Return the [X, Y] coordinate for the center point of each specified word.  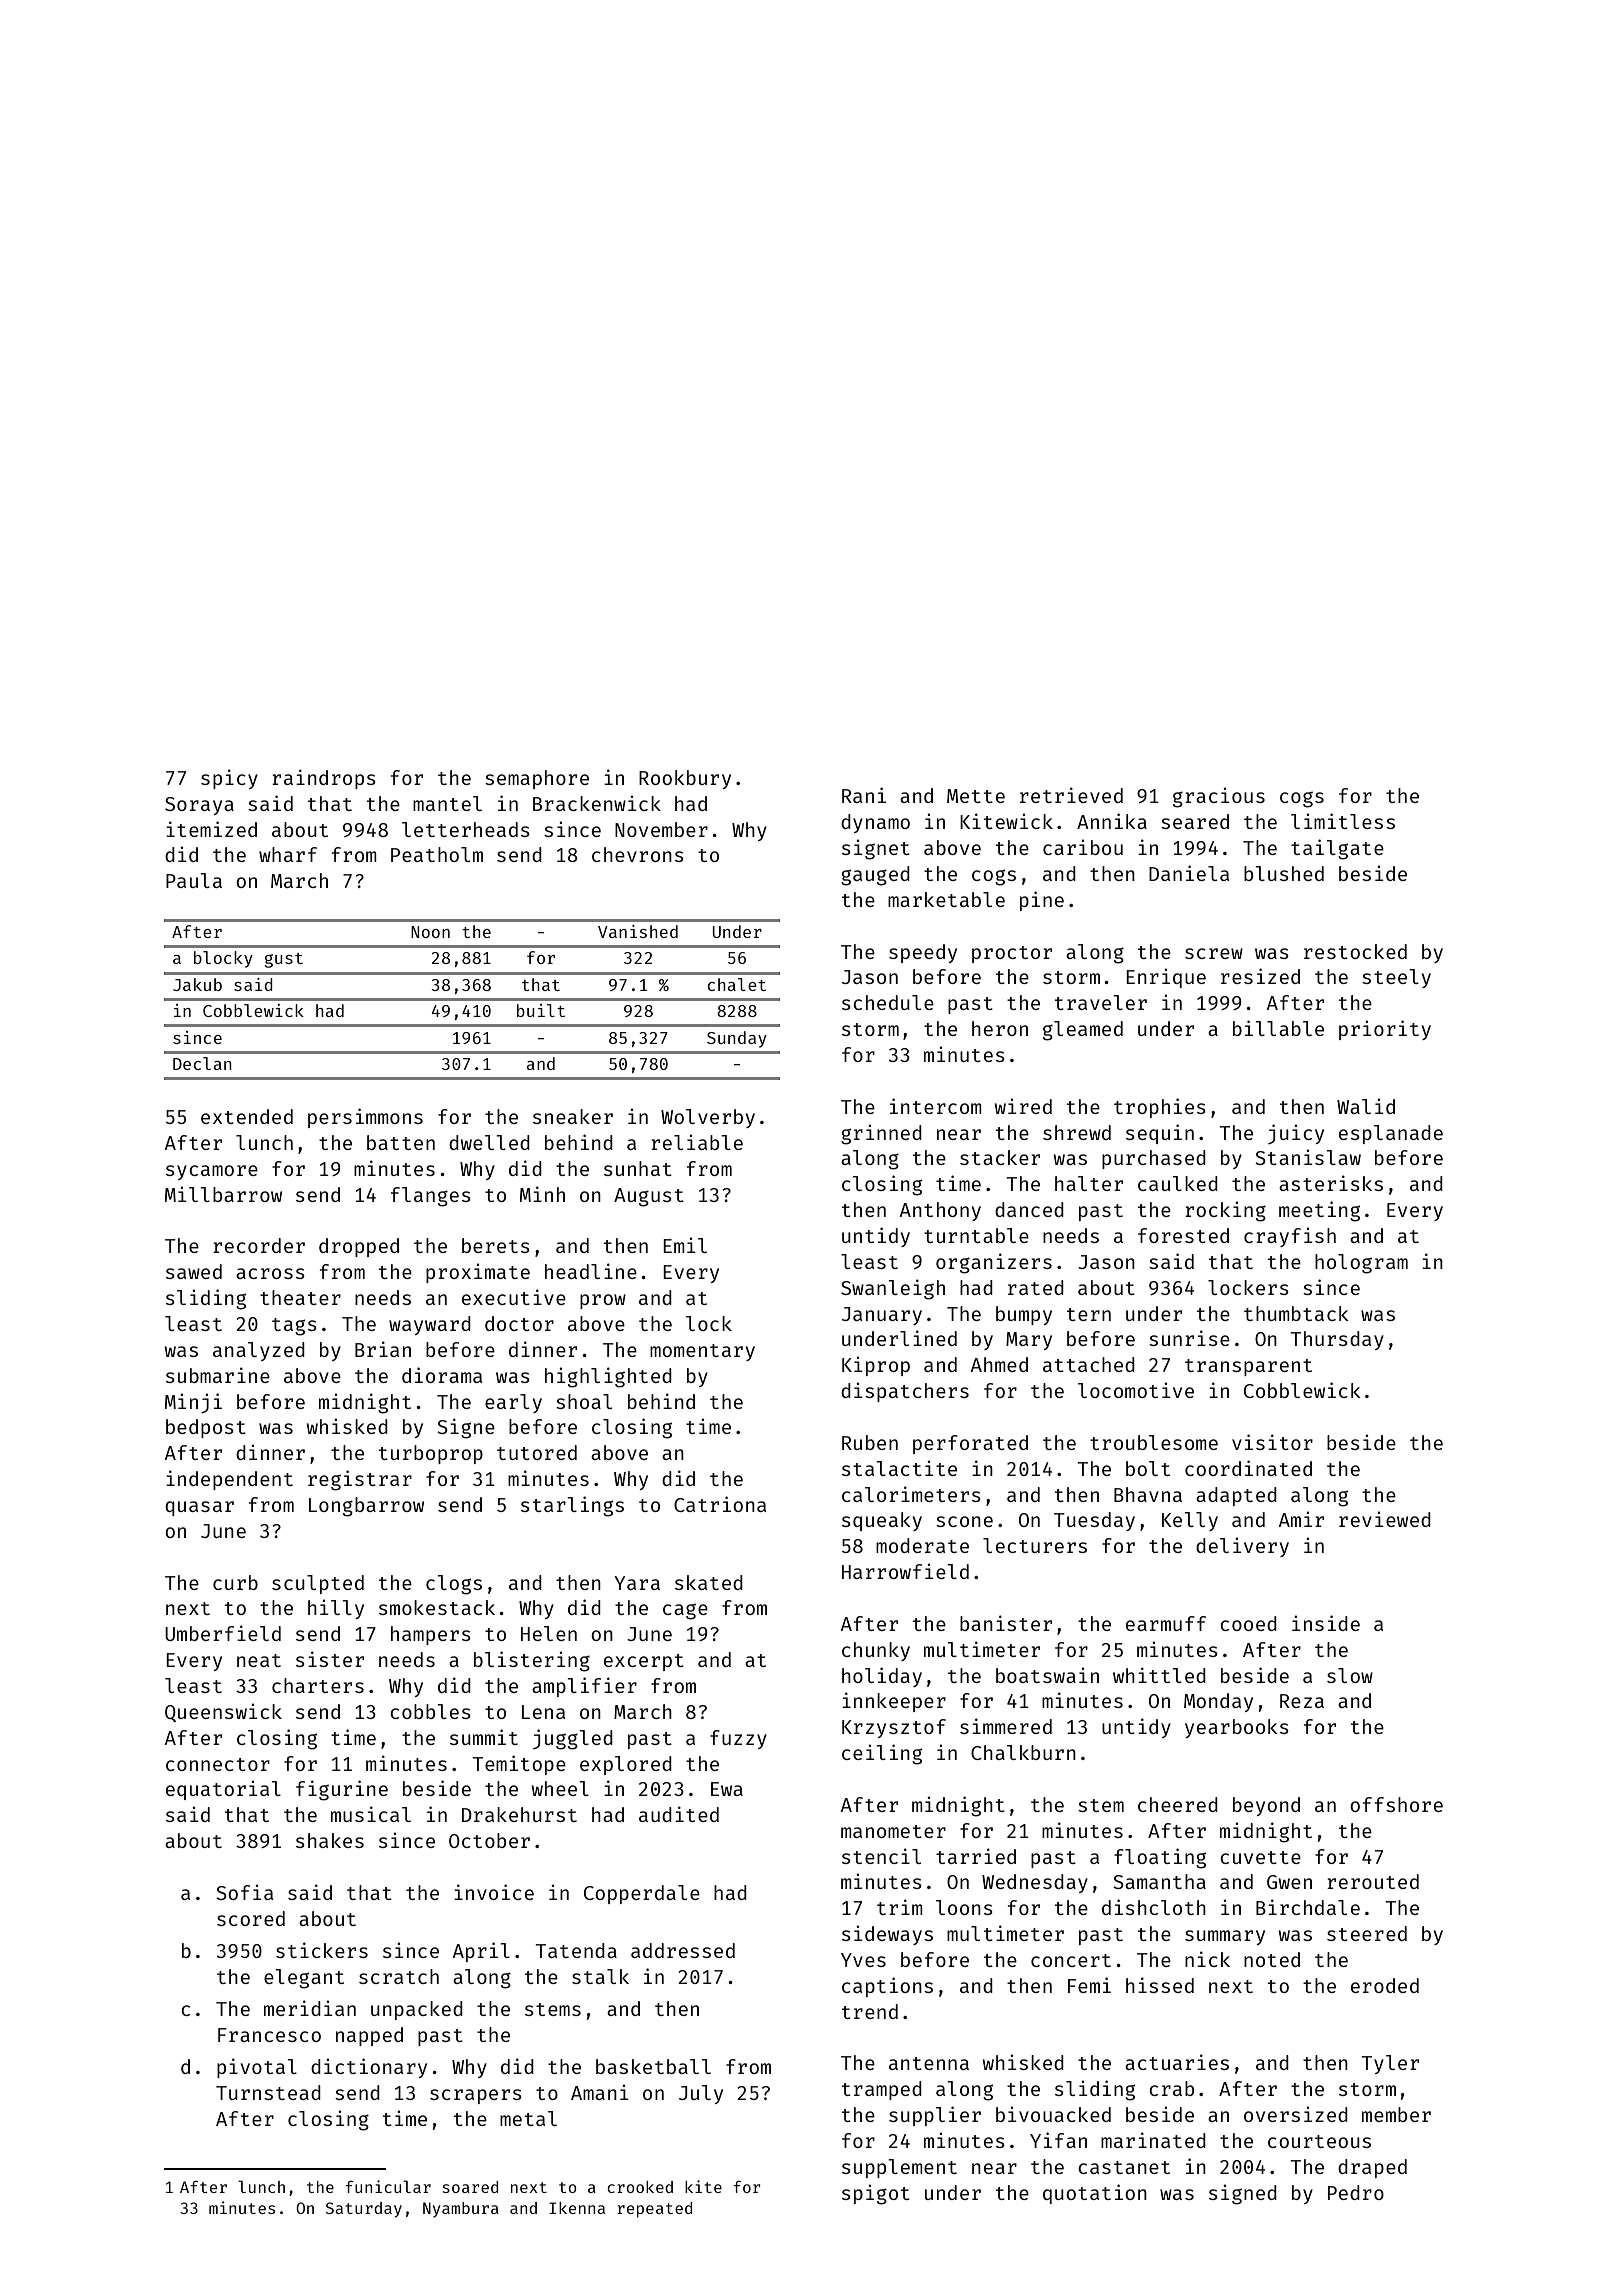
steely [1396, 978]
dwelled [489, 1142]
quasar [199, 1508]
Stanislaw [1308, 1157]
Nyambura [461, 2210]
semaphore [537, 779]
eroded [1385, 1985]
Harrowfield [905, 1571]
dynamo [875, 823]
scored [251, 1918]
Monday [1218, 1702]
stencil [881, 1856]
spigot [876, 2194]
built [541, 1010]
